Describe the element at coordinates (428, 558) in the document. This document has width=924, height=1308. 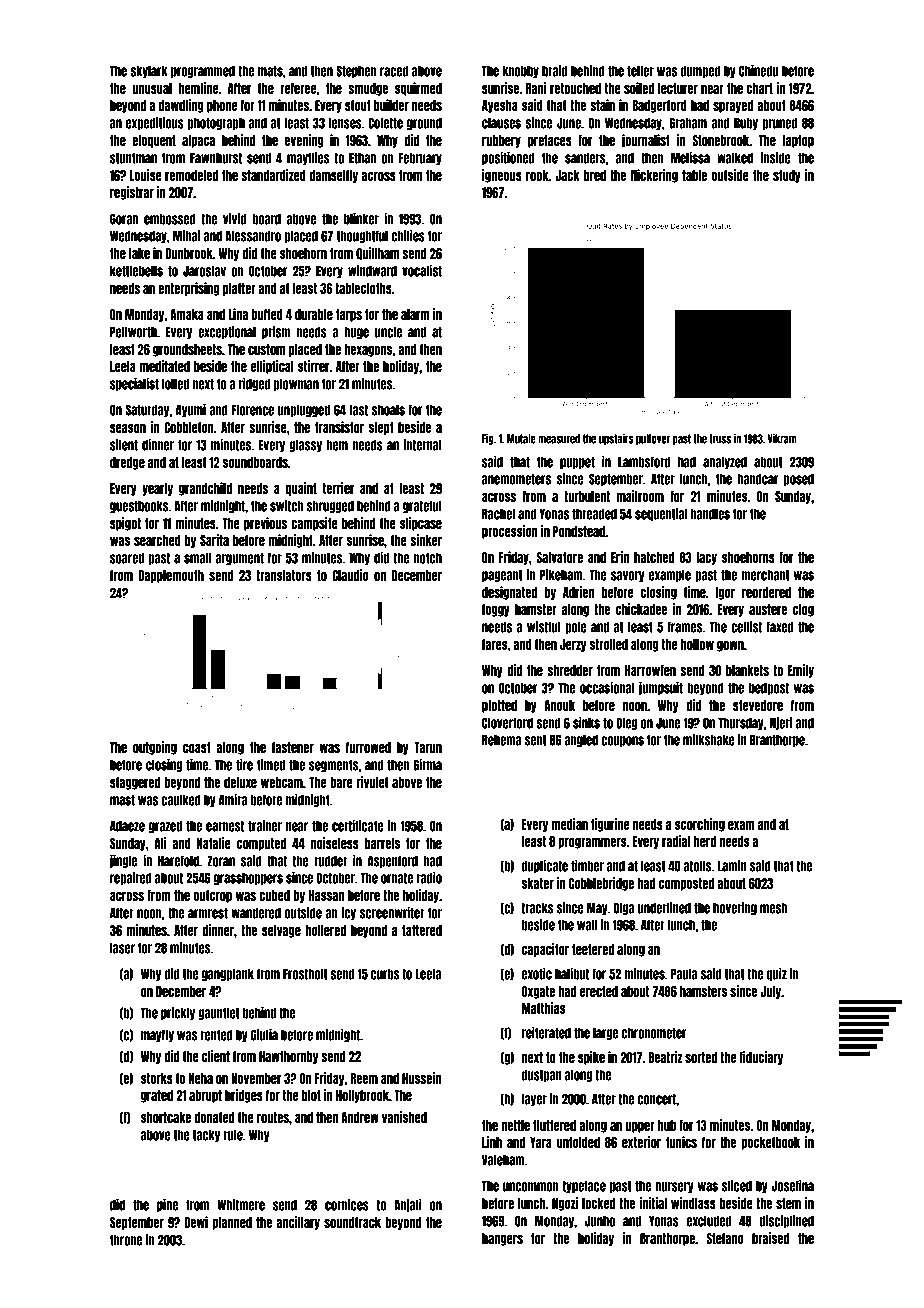
I see `notch` at that location.
